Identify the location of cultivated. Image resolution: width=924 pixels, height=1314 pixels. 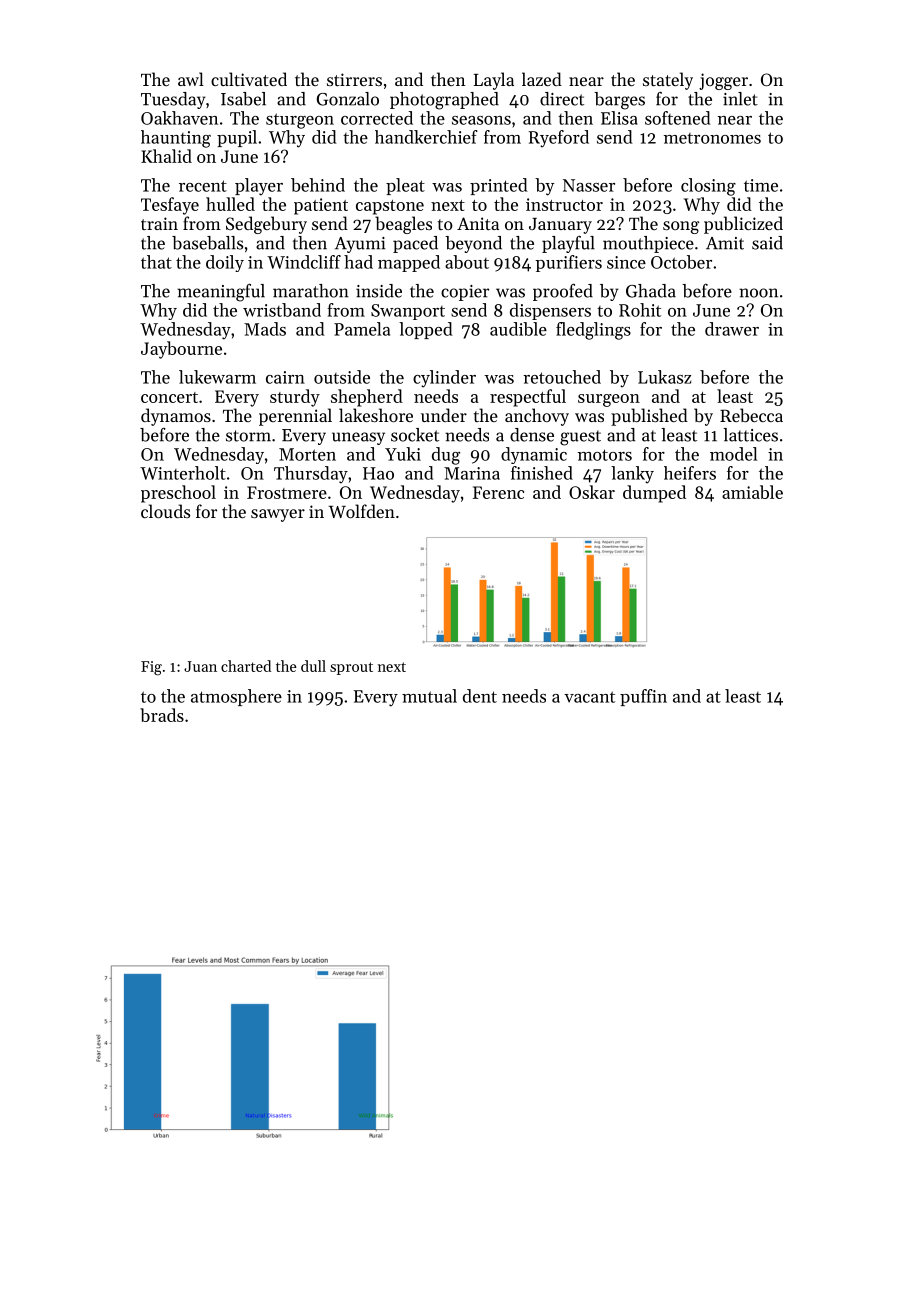
(249, 79).
